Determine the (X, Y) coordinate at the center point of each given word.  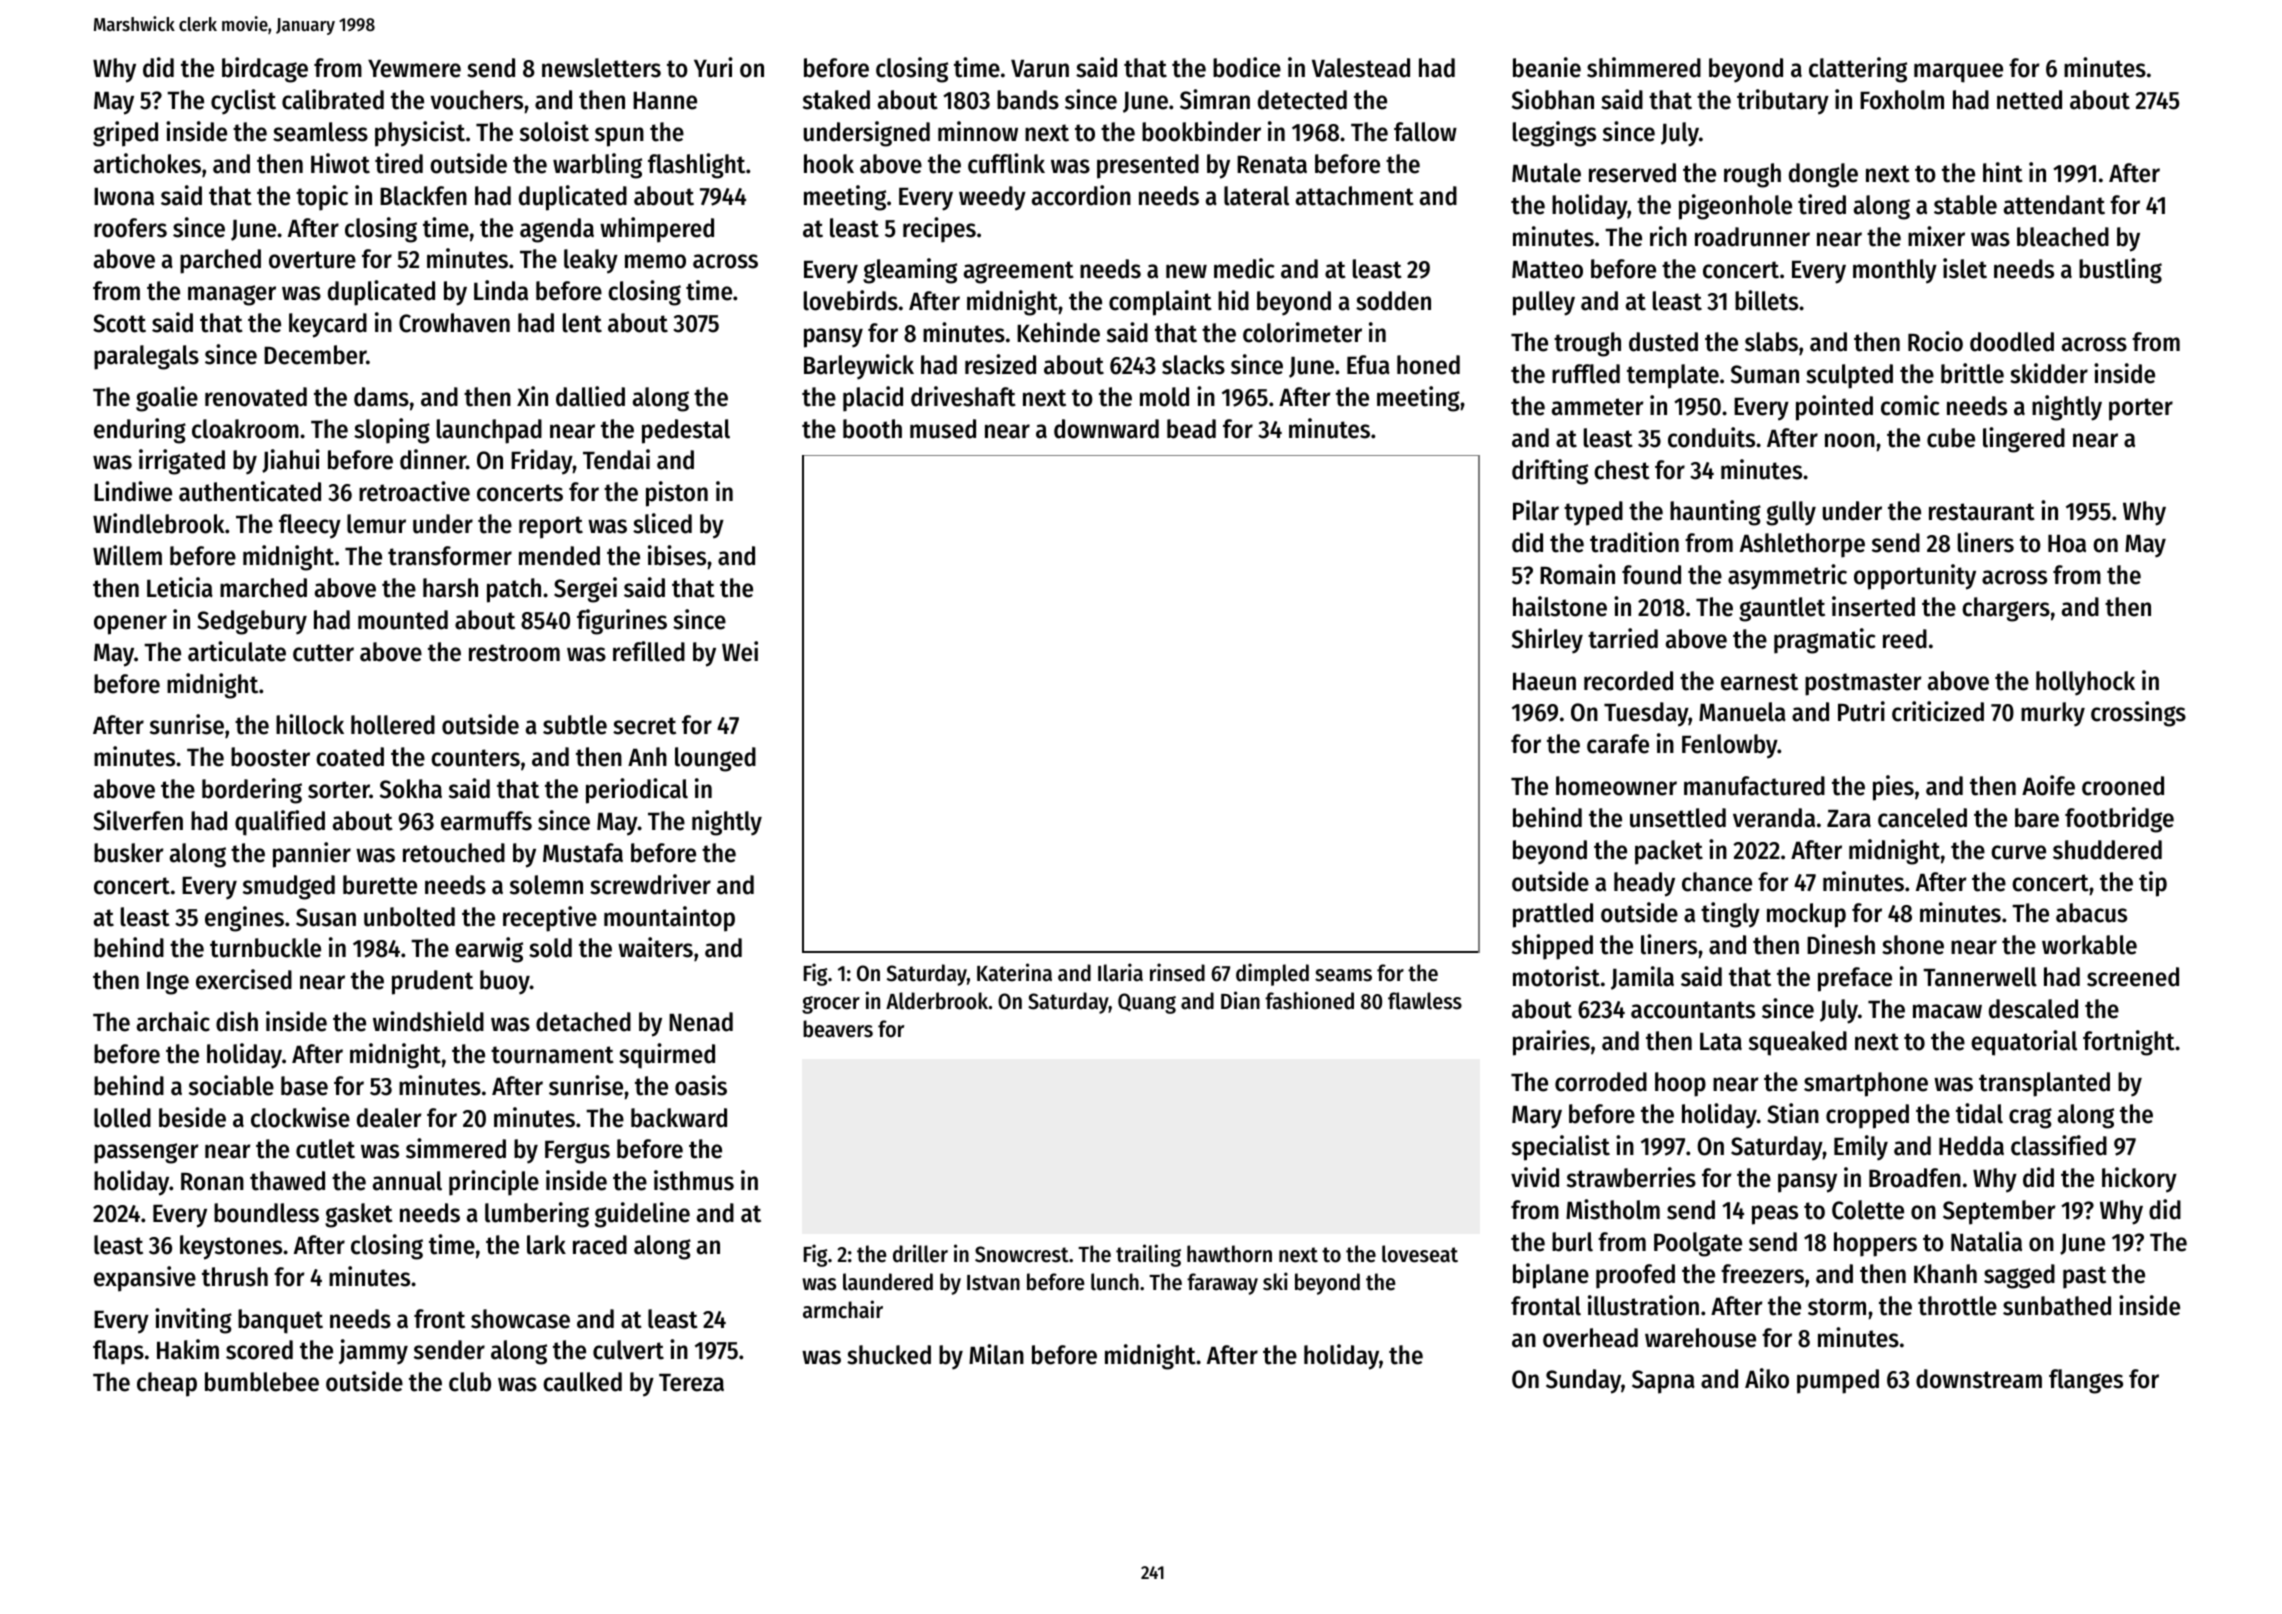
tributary (1783, 102)
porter (2141, 409)
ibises (677, 555)
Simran (1215, 99)
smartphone (1866, 1084)
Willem (127, 555)
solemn (546, 885)
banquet (280, 1321)
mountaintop (669, 919)
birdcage (265, 70)
